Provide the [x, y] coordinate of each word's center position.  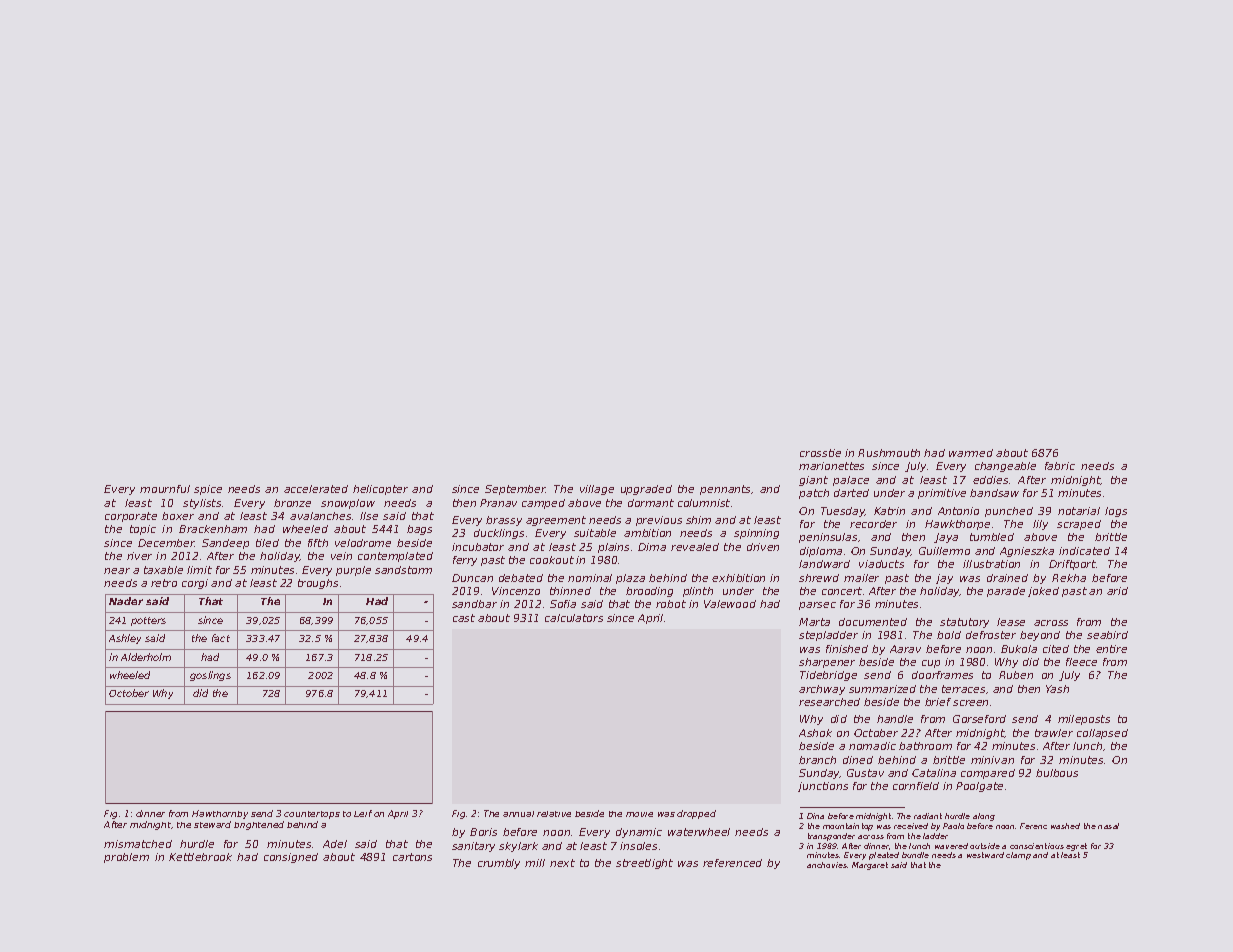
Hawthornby [220, 814]
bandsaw [994, 493]
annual [518, 814]
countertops [312, 815]
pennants [725, 490]
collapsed [1102, 734]
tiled [267, 543]
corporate [131, 517]
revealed [695, 547]
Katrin [889, 511]
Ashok [815, 733]
